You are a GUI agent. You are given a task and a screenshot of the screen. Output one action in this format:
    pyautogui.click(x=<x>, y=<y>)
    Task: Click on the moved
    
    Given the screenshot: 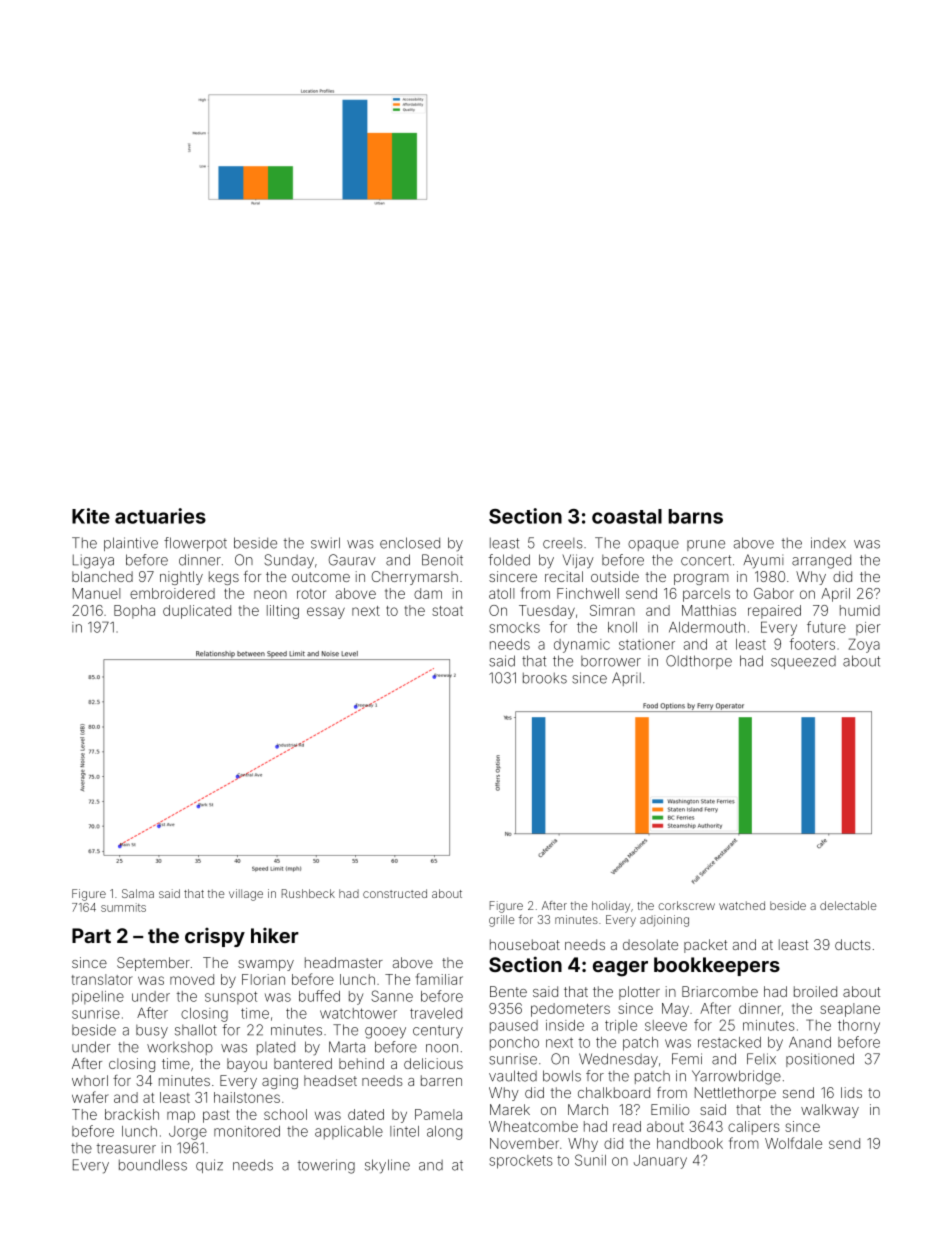 What is the action you would take?
    pyautogui.click(x=192, y=979)
